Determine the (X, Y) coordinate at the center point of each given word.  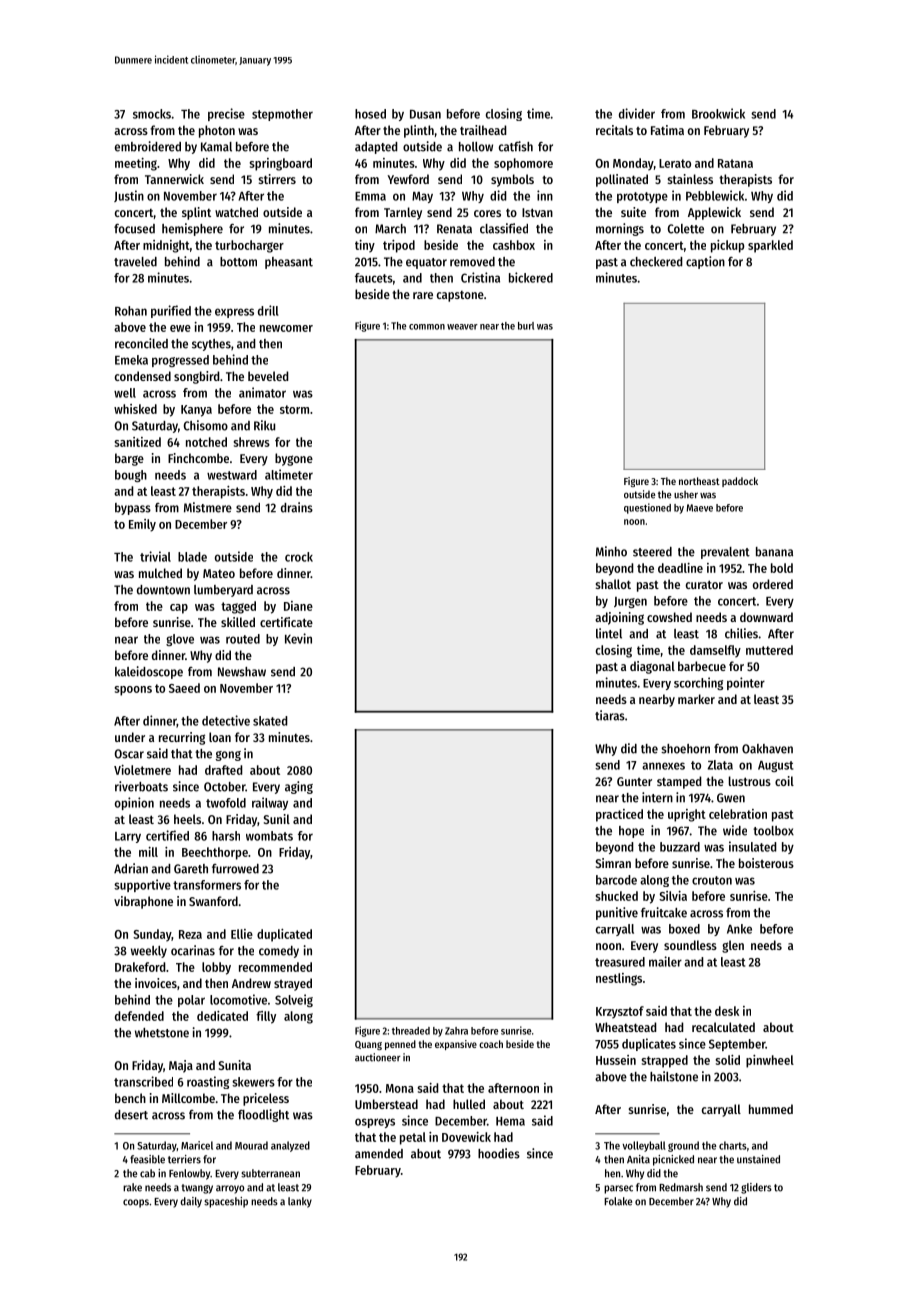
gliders (756, 1188)
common (427, 327)
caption (705, 262)
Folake (618, 1201)
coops (136, 1203)
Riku (264, 425)
